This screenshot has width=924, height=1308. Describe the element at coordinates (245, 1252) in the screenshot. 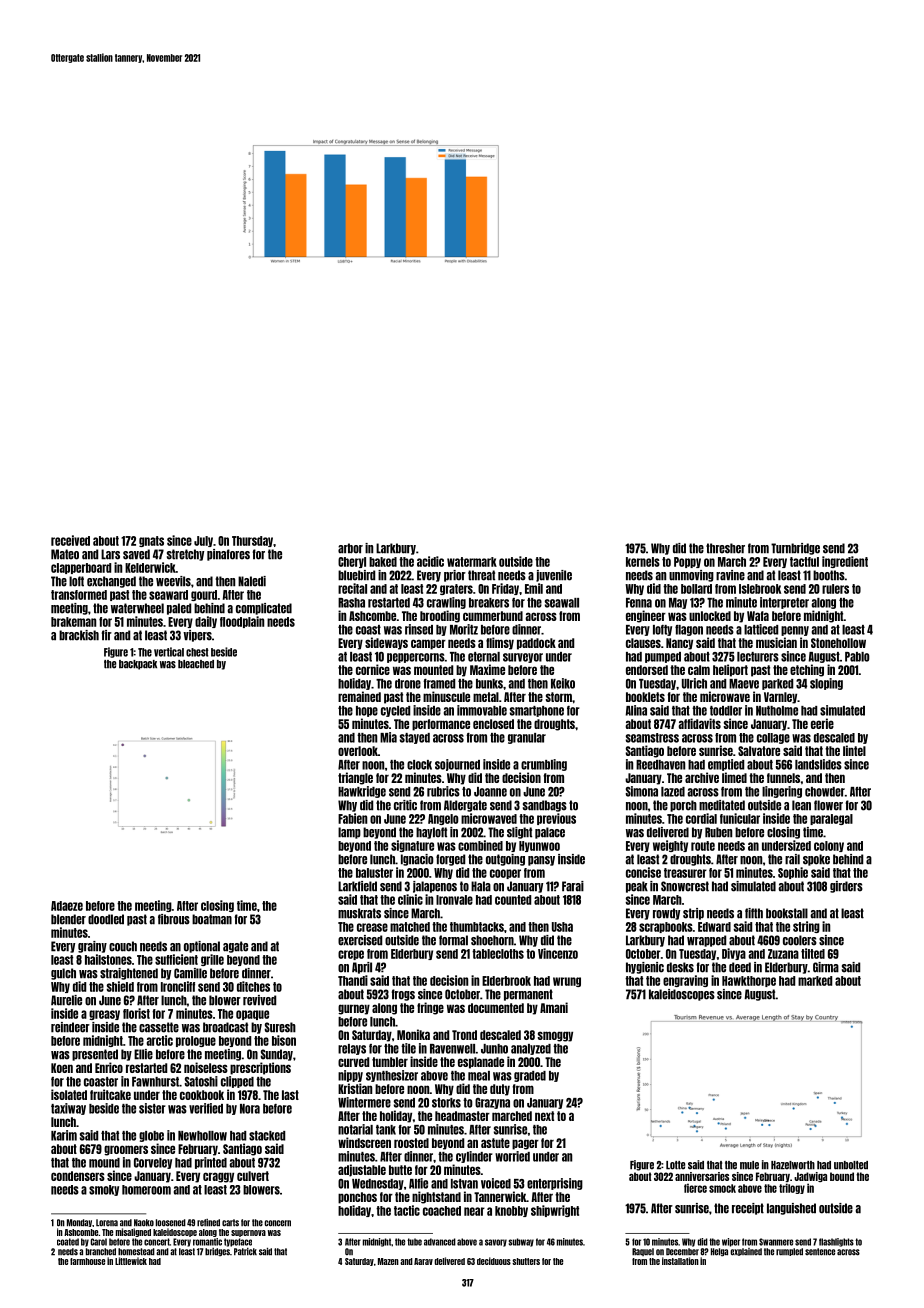

I see `Patrick` at that location.
